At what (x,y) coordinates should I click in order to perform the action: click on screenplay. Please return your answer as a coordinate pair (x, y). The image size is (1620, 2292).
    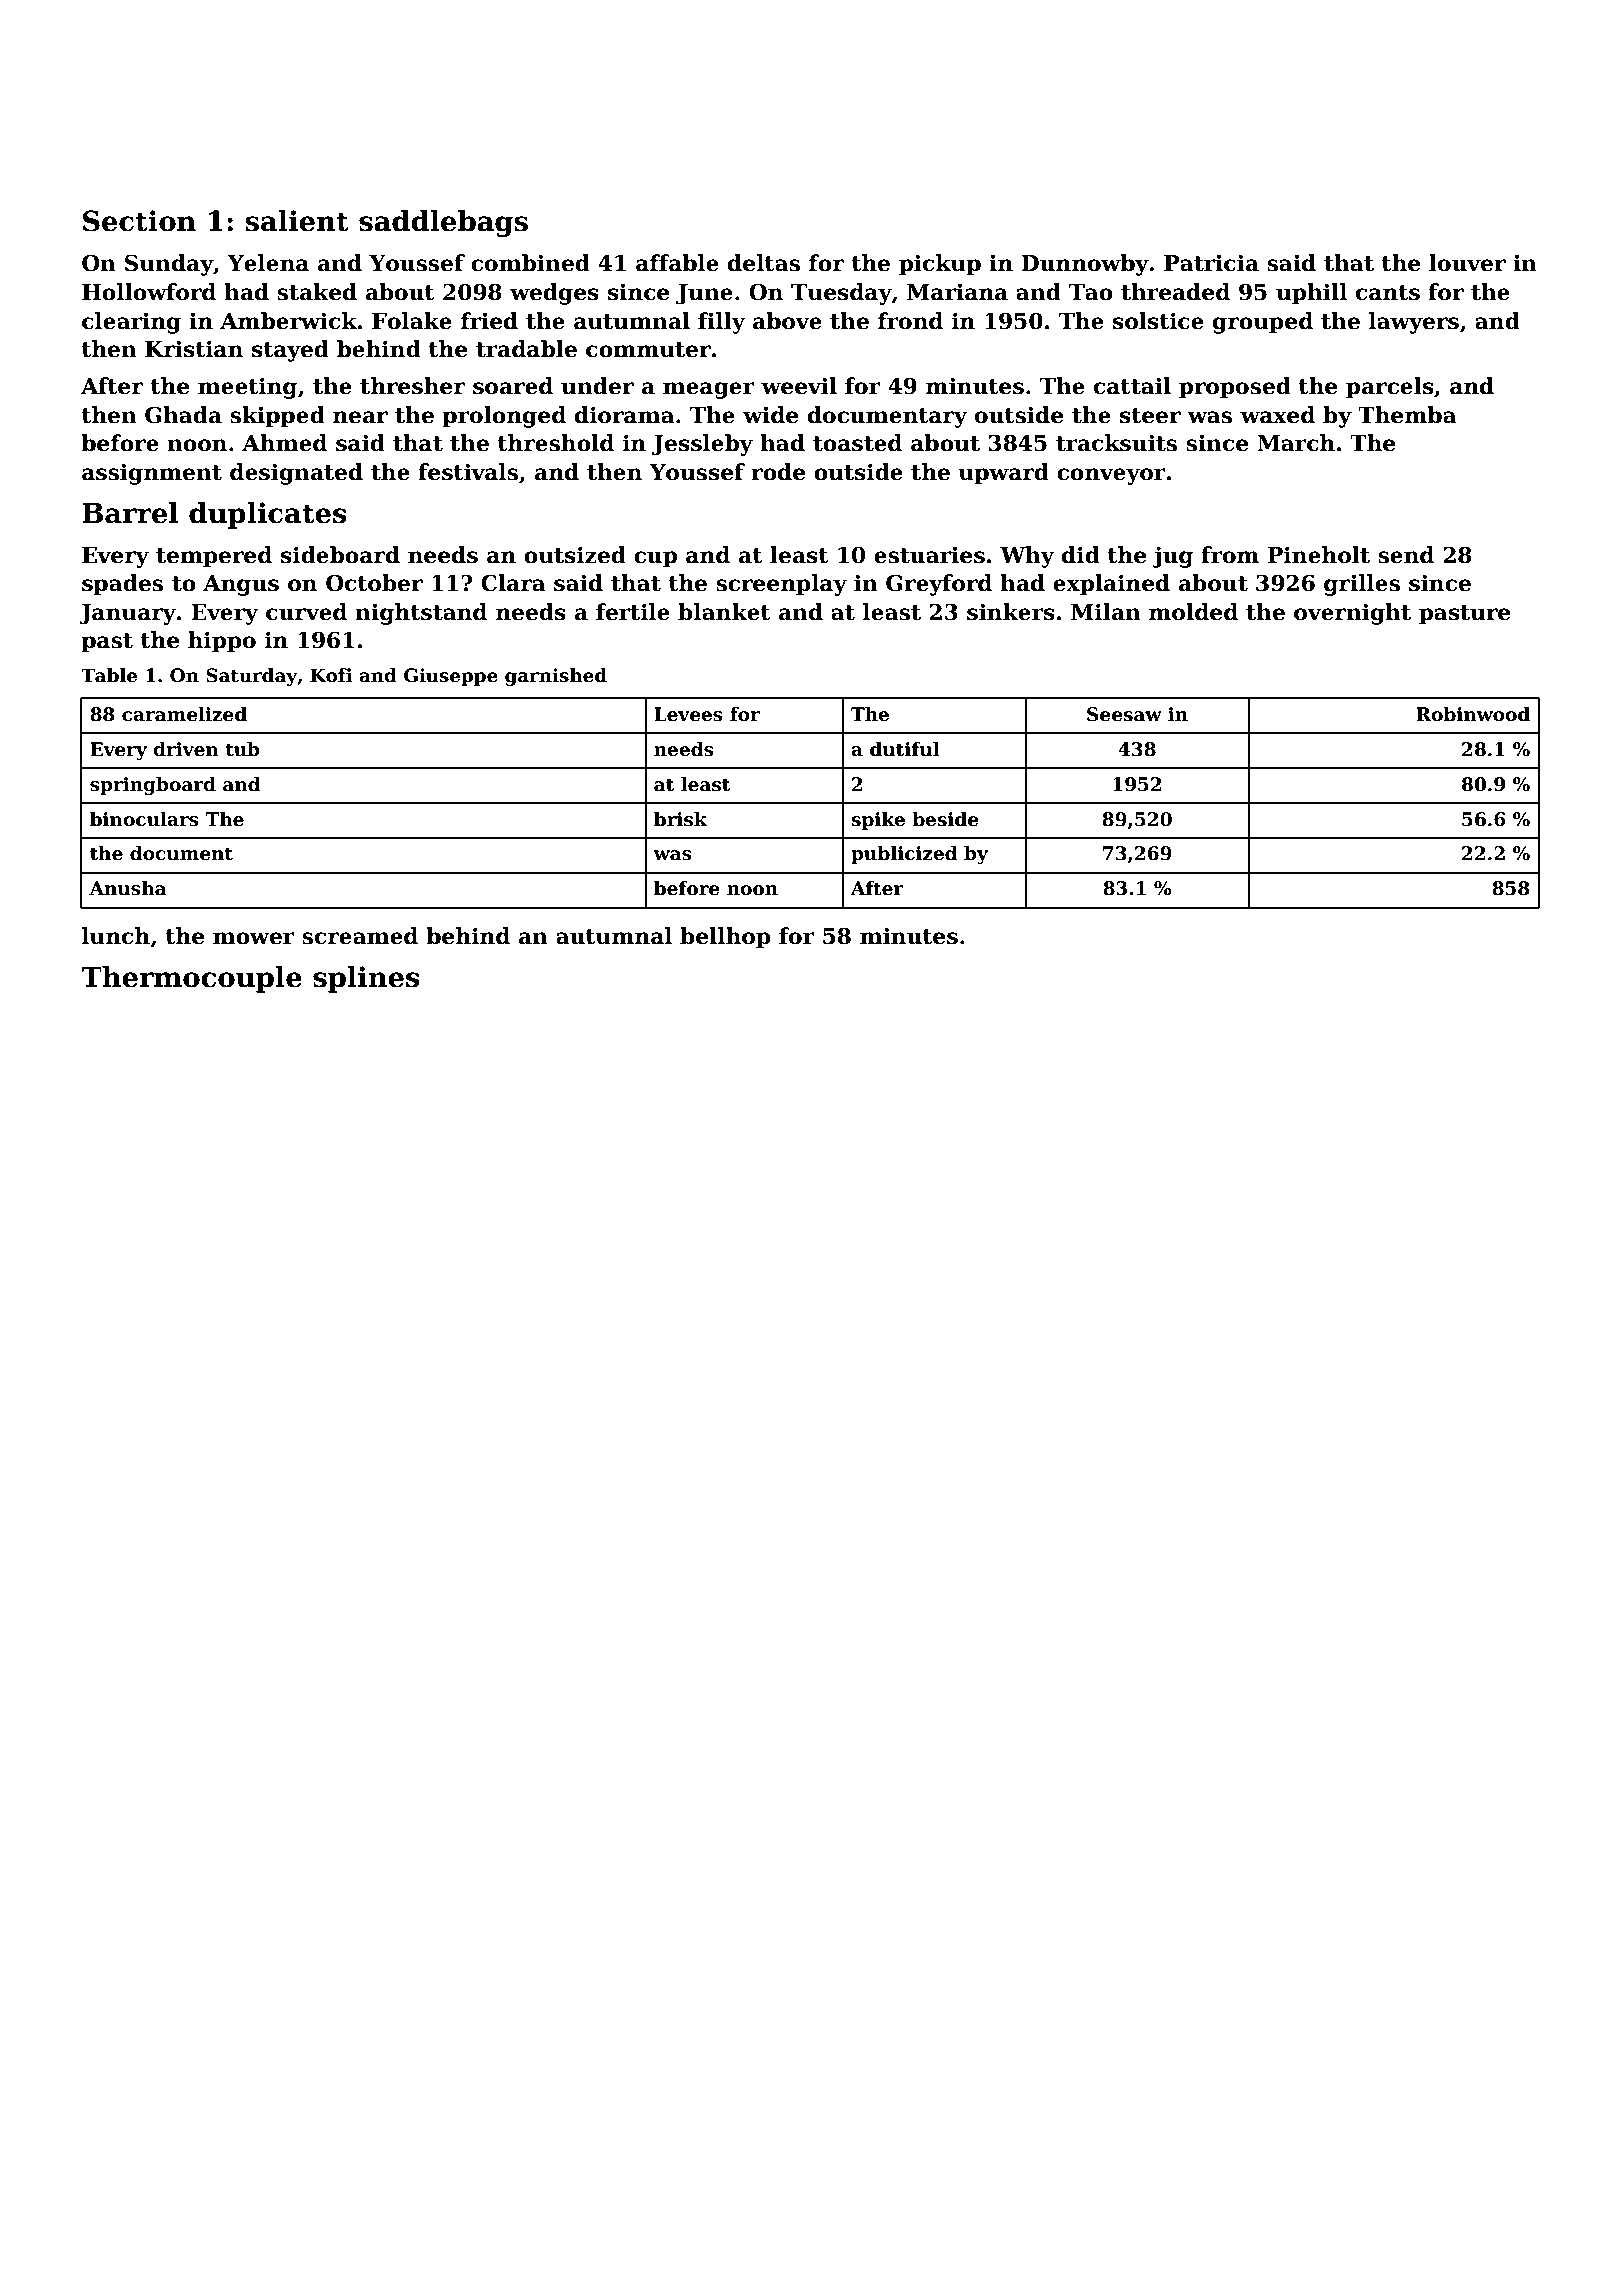
    Looking at the image, I should click on (781, 585).
